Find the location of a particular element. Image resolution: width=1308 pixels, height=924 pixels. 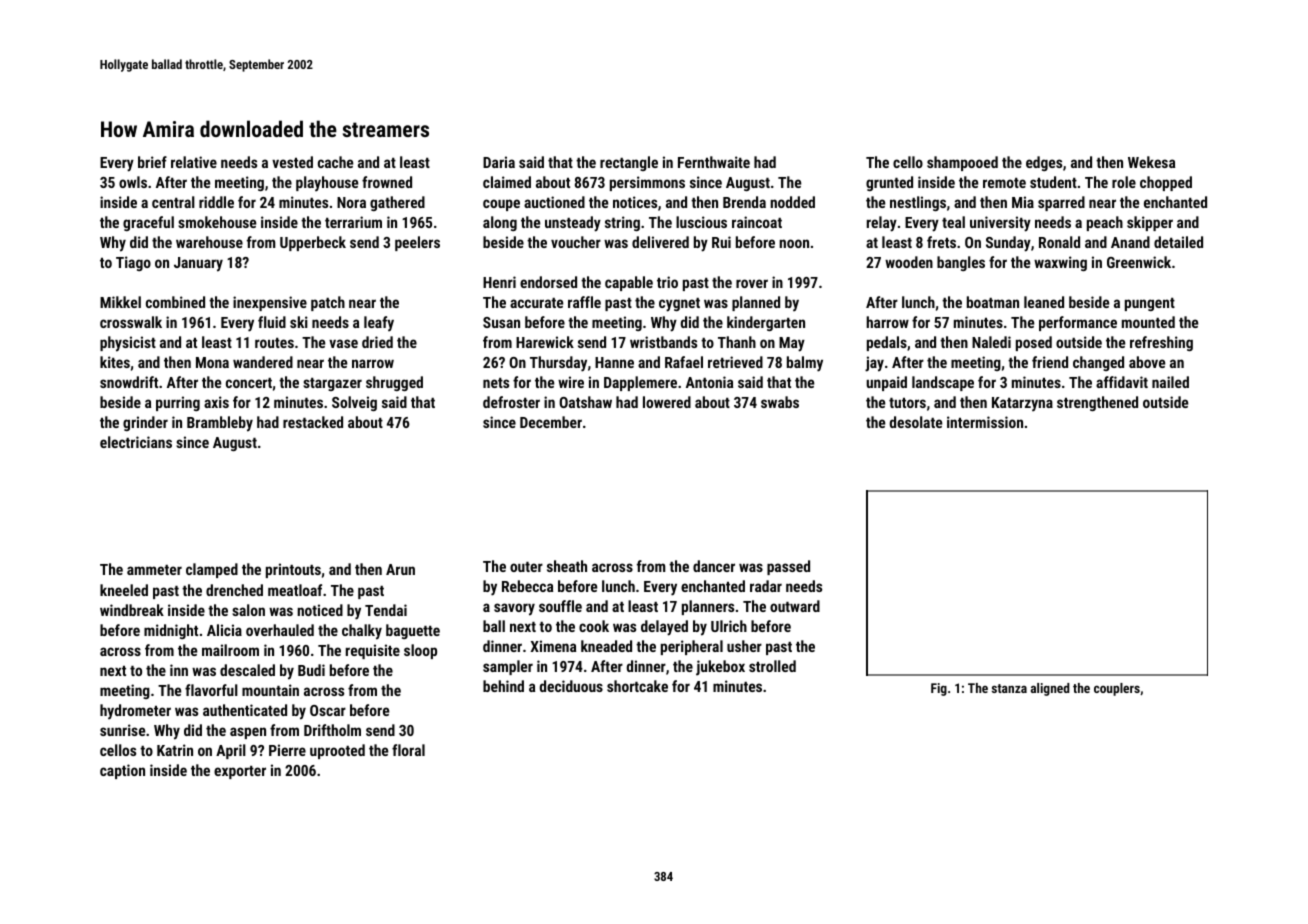

electricians is located at coordinates (136, 442).
